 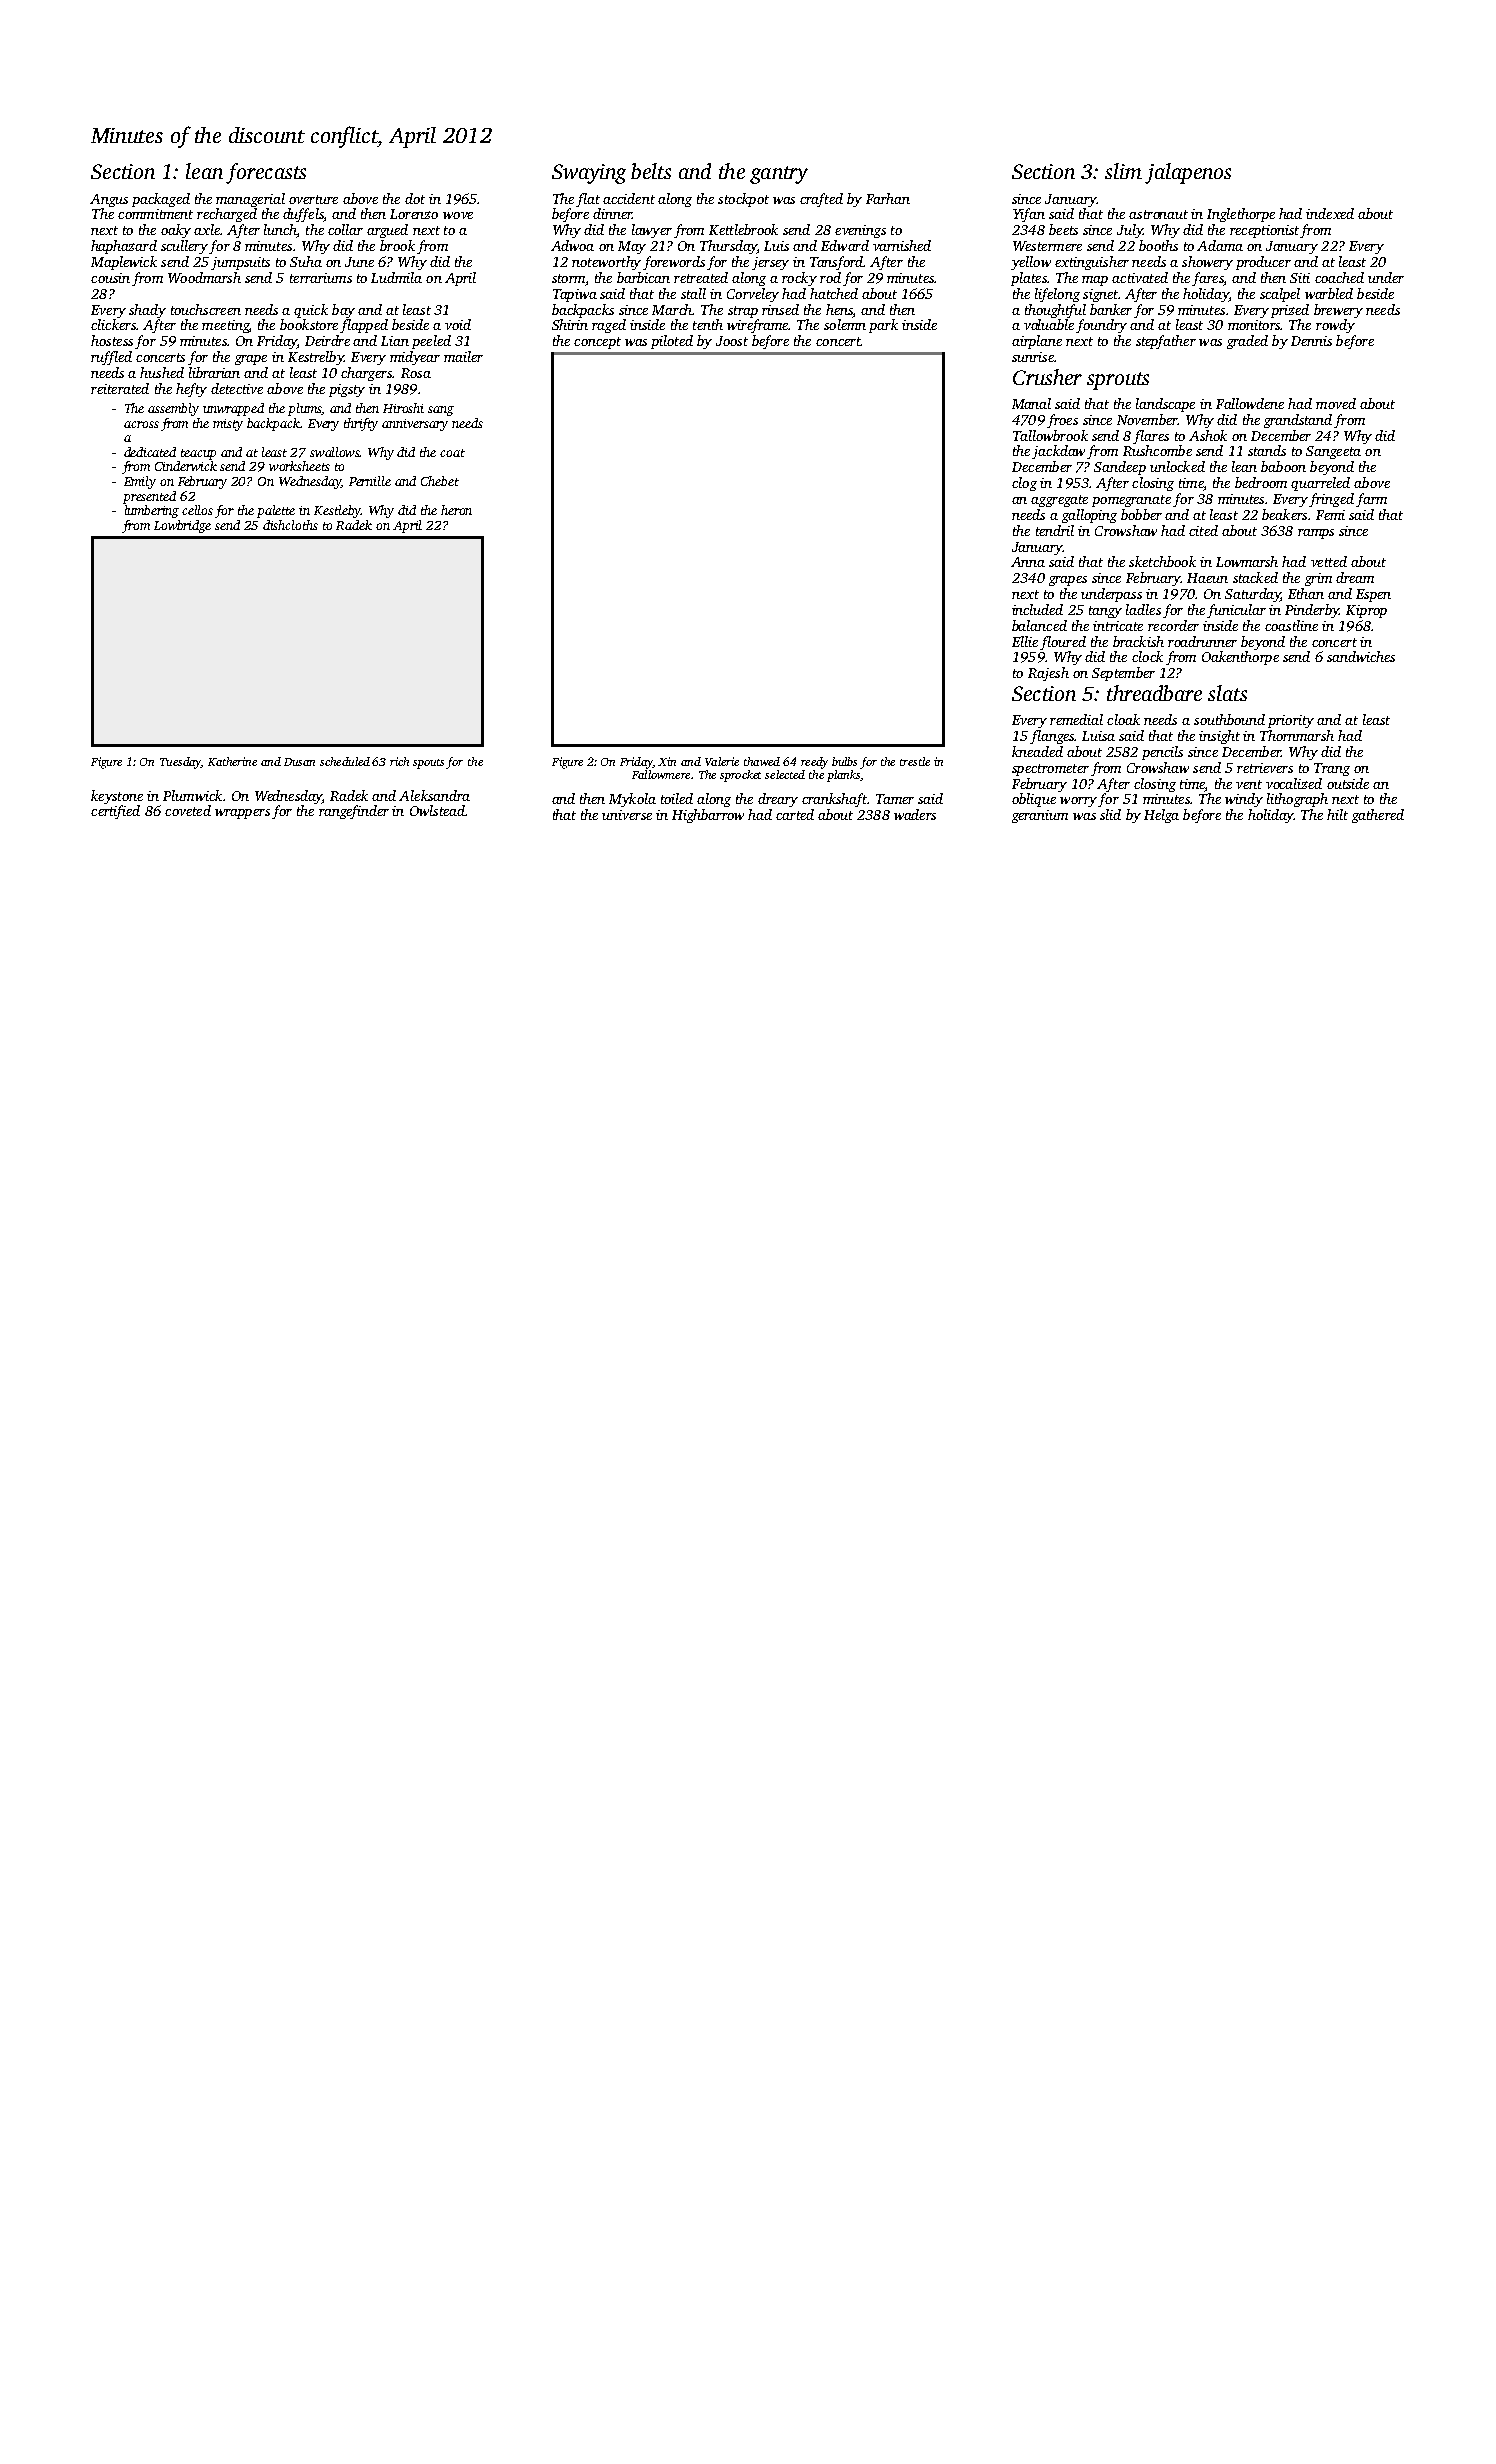 What do you see at coordinates (456, 510) in the image?
I see `heron` at bounding box center [456, 510].
